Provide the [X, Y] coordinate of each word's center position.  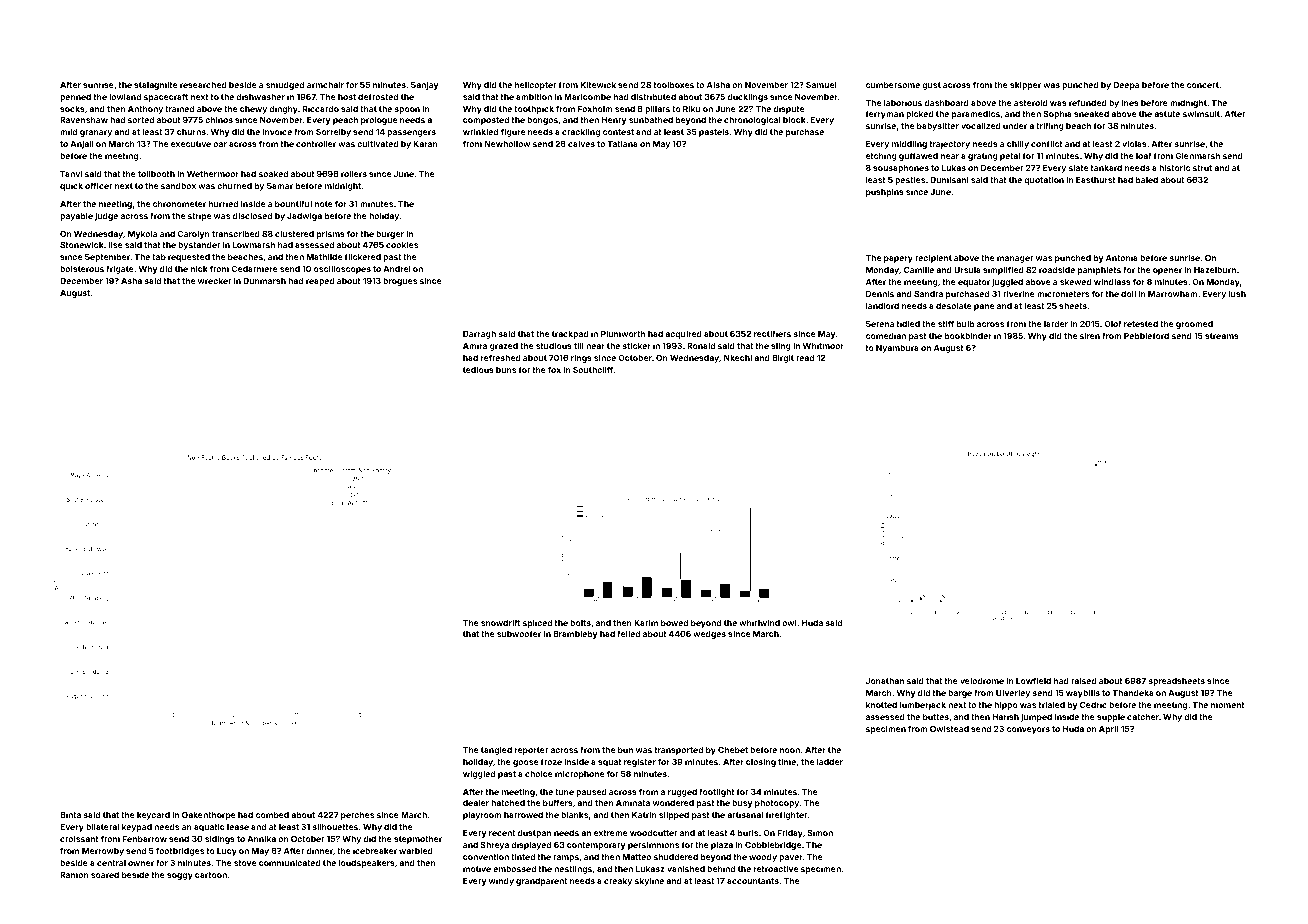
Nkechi [738, 357]
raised [1084, 680]
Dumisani [949, 179]
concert [1203, 85]
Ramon [74, 875]
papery [898, 259]
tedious [478, 369]
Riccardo [321, 108]
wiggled [479, 774]
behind [721, 868]
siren [1090, 335]
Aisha [718, 84]
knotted [881, 705]
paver [791, 858]
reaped [320, 282]
